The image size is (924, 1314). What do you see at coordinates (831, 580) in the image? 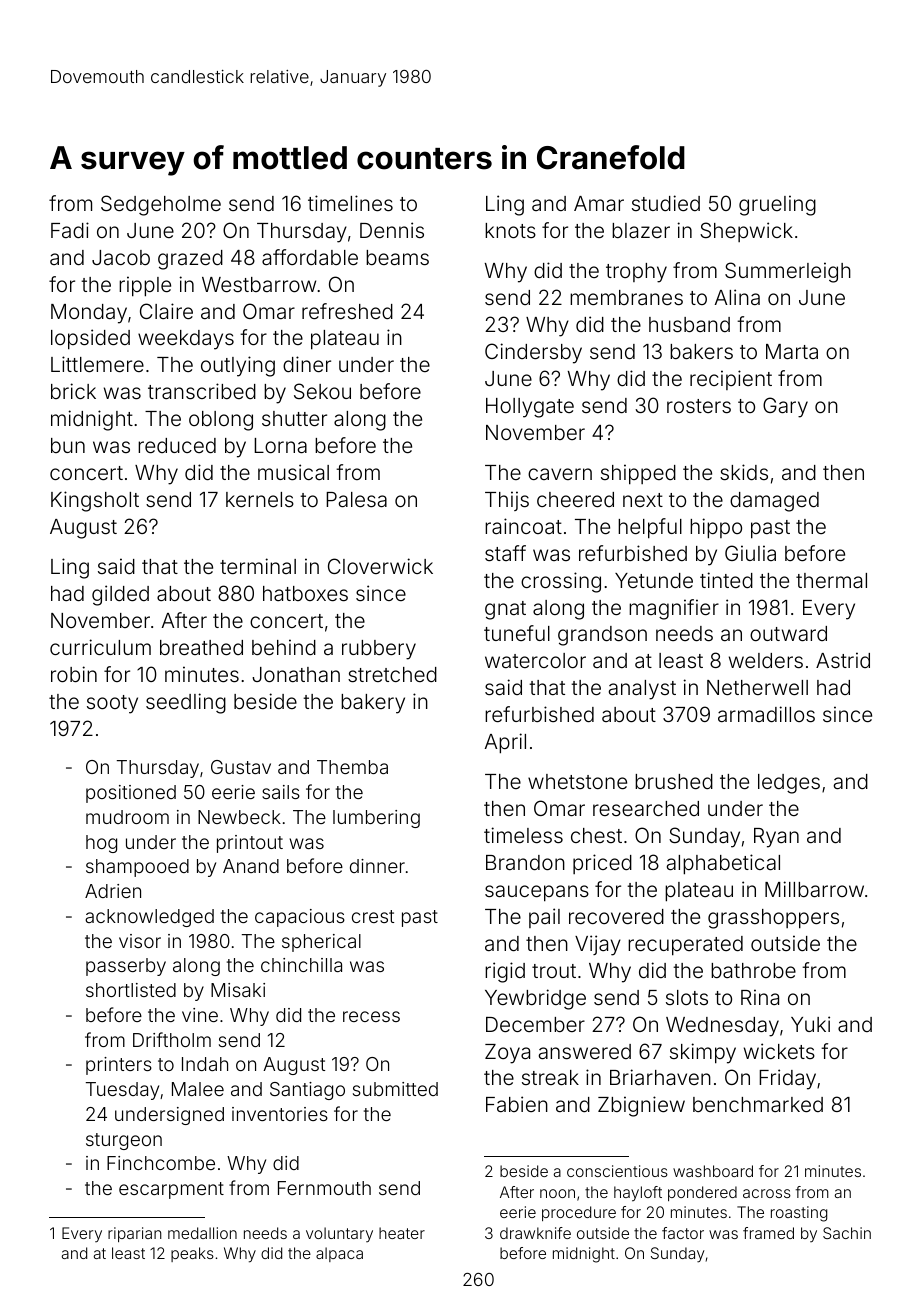
I see `thermal` at bounding box center [831, 580].
